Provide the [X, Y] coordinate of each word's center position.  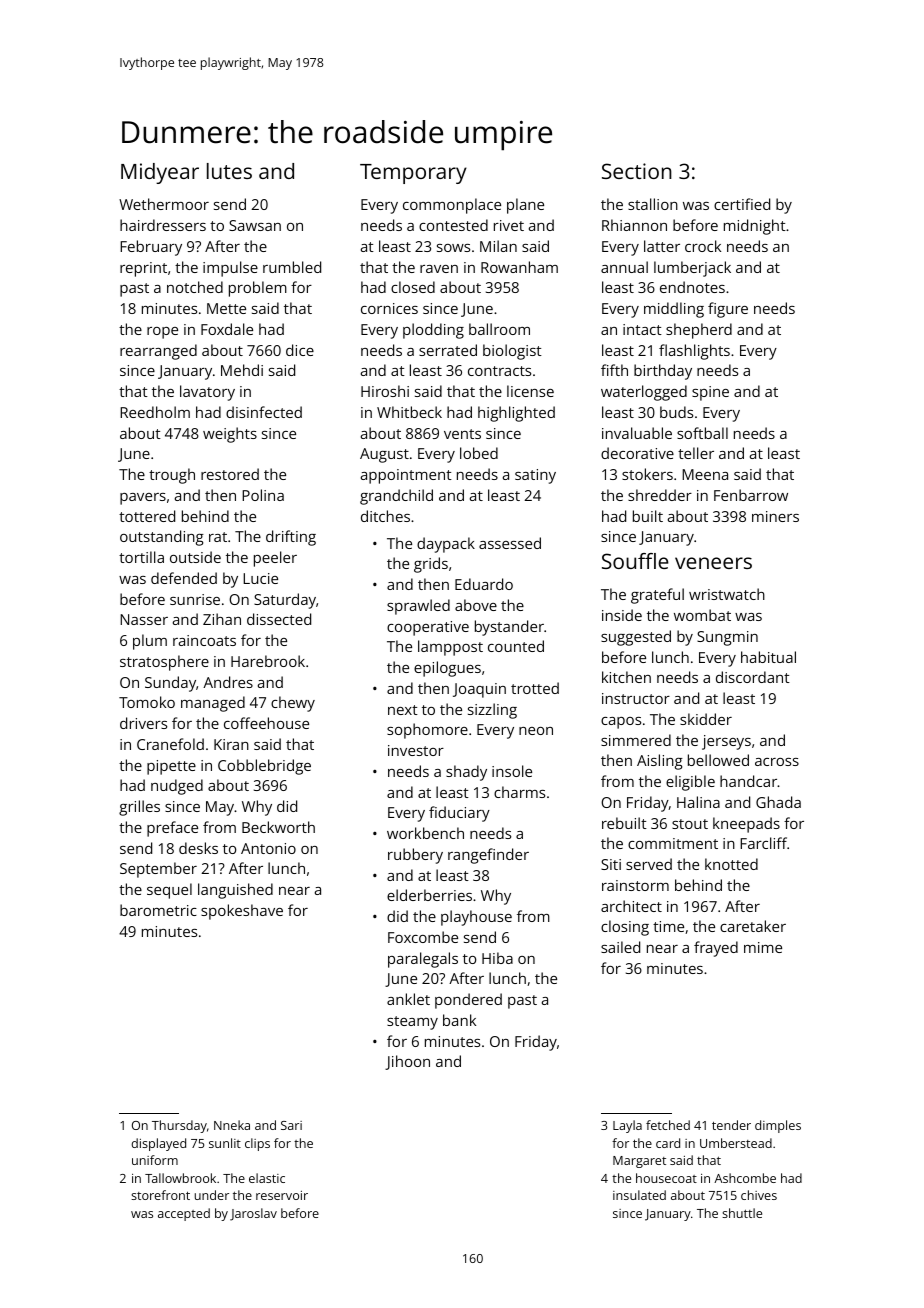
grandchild [396, 497]
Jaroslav [253, 1214]
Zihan [222, 619]
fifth [614, 370]
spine [710, 393]
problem [258, 289]
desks [198, 848]
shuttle [742, 1213]
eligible [690, 783]
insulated [639, 1195]
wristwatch [727, 594]
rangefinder [488, 856]
